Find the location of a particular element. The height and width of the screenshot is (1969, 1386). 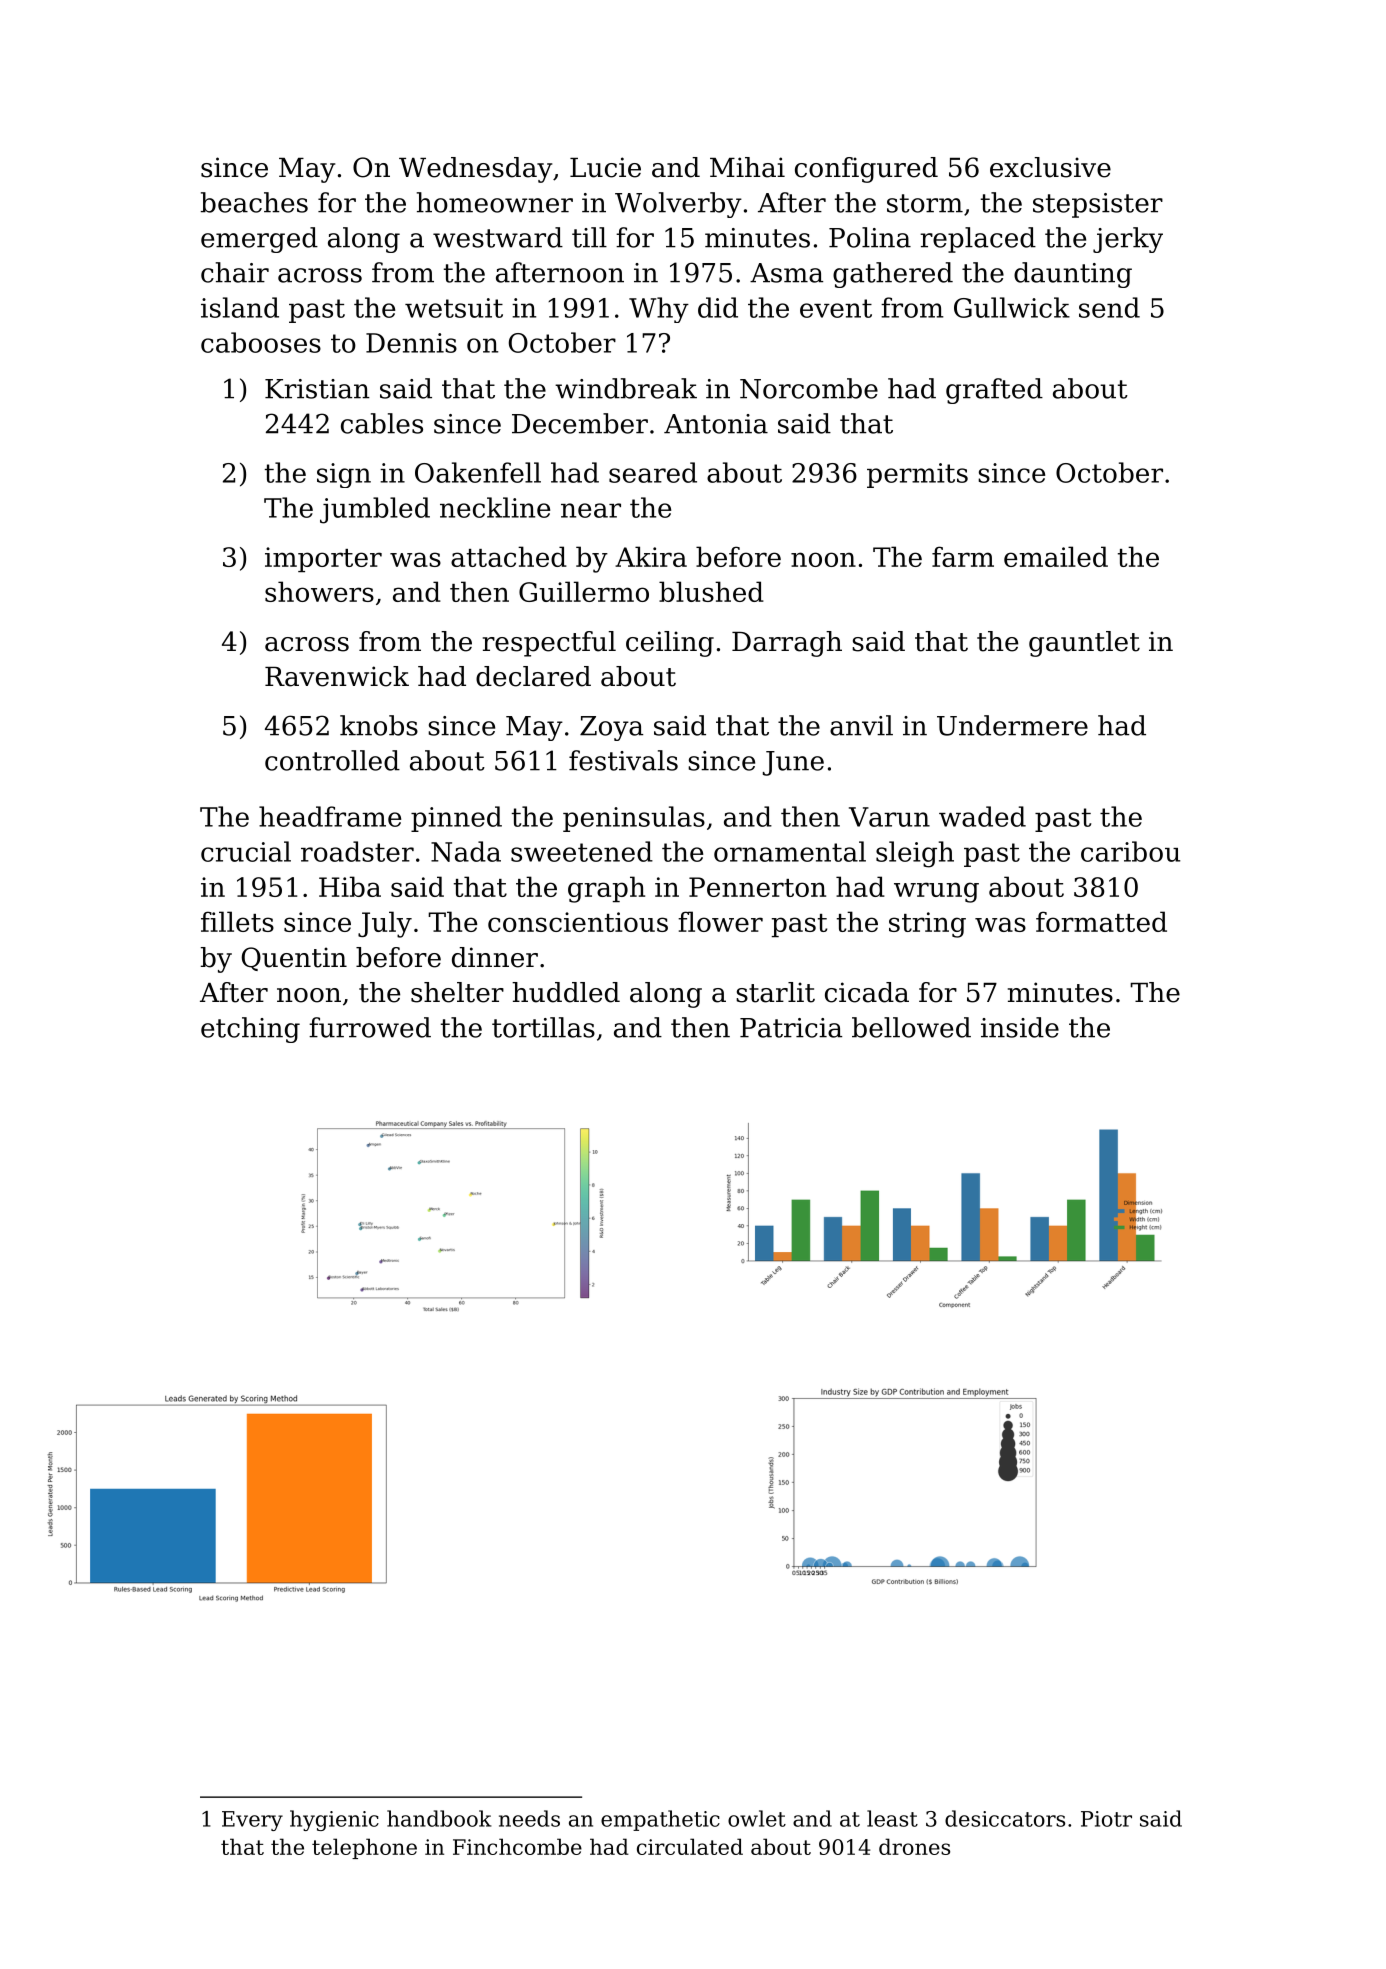

telephone is located at coordinates (364, 1848).
